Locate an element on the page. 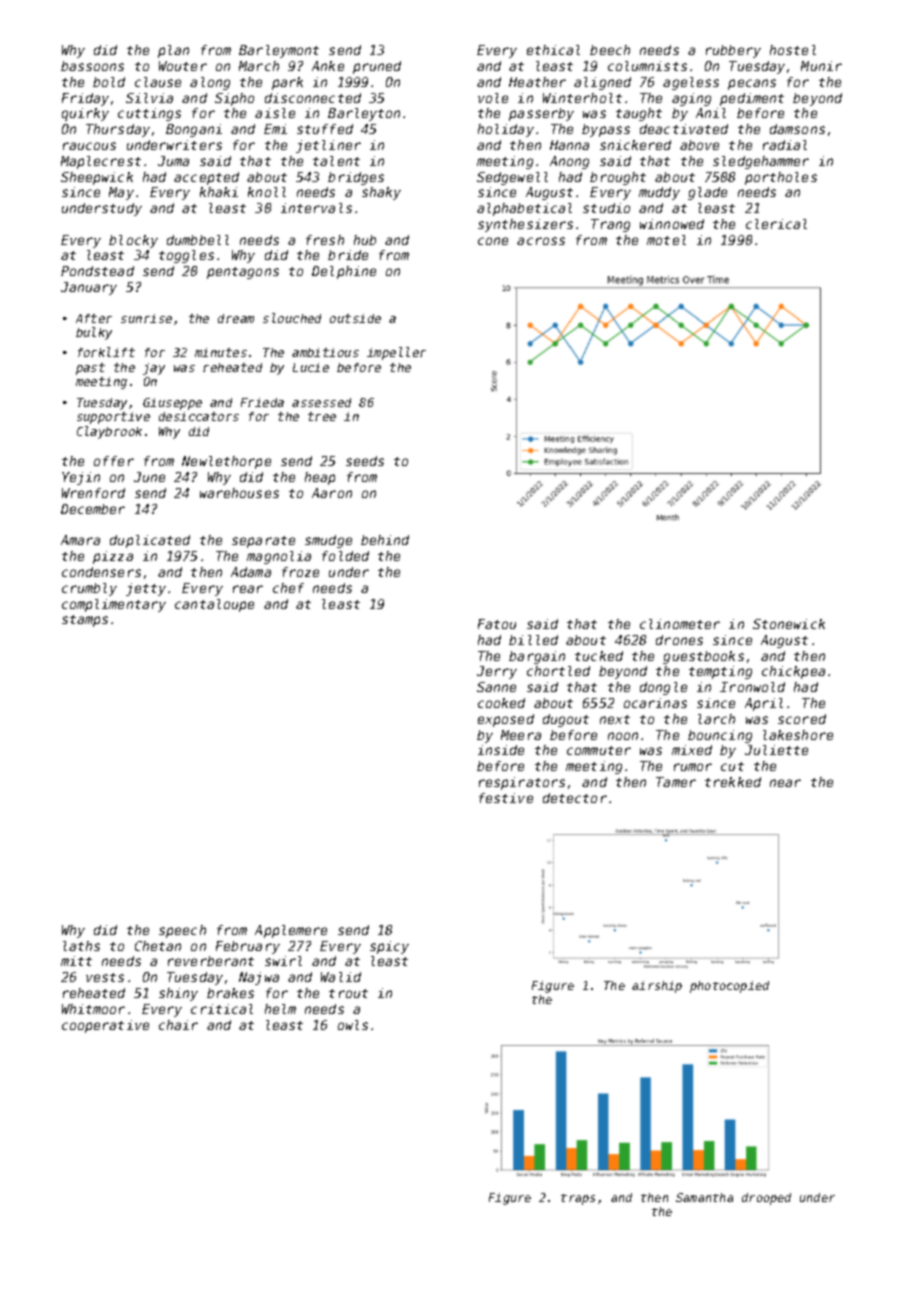 Image resolution: width=908 pixels, height=1316 pixels. impeller is located at coordinates (396, 353).
